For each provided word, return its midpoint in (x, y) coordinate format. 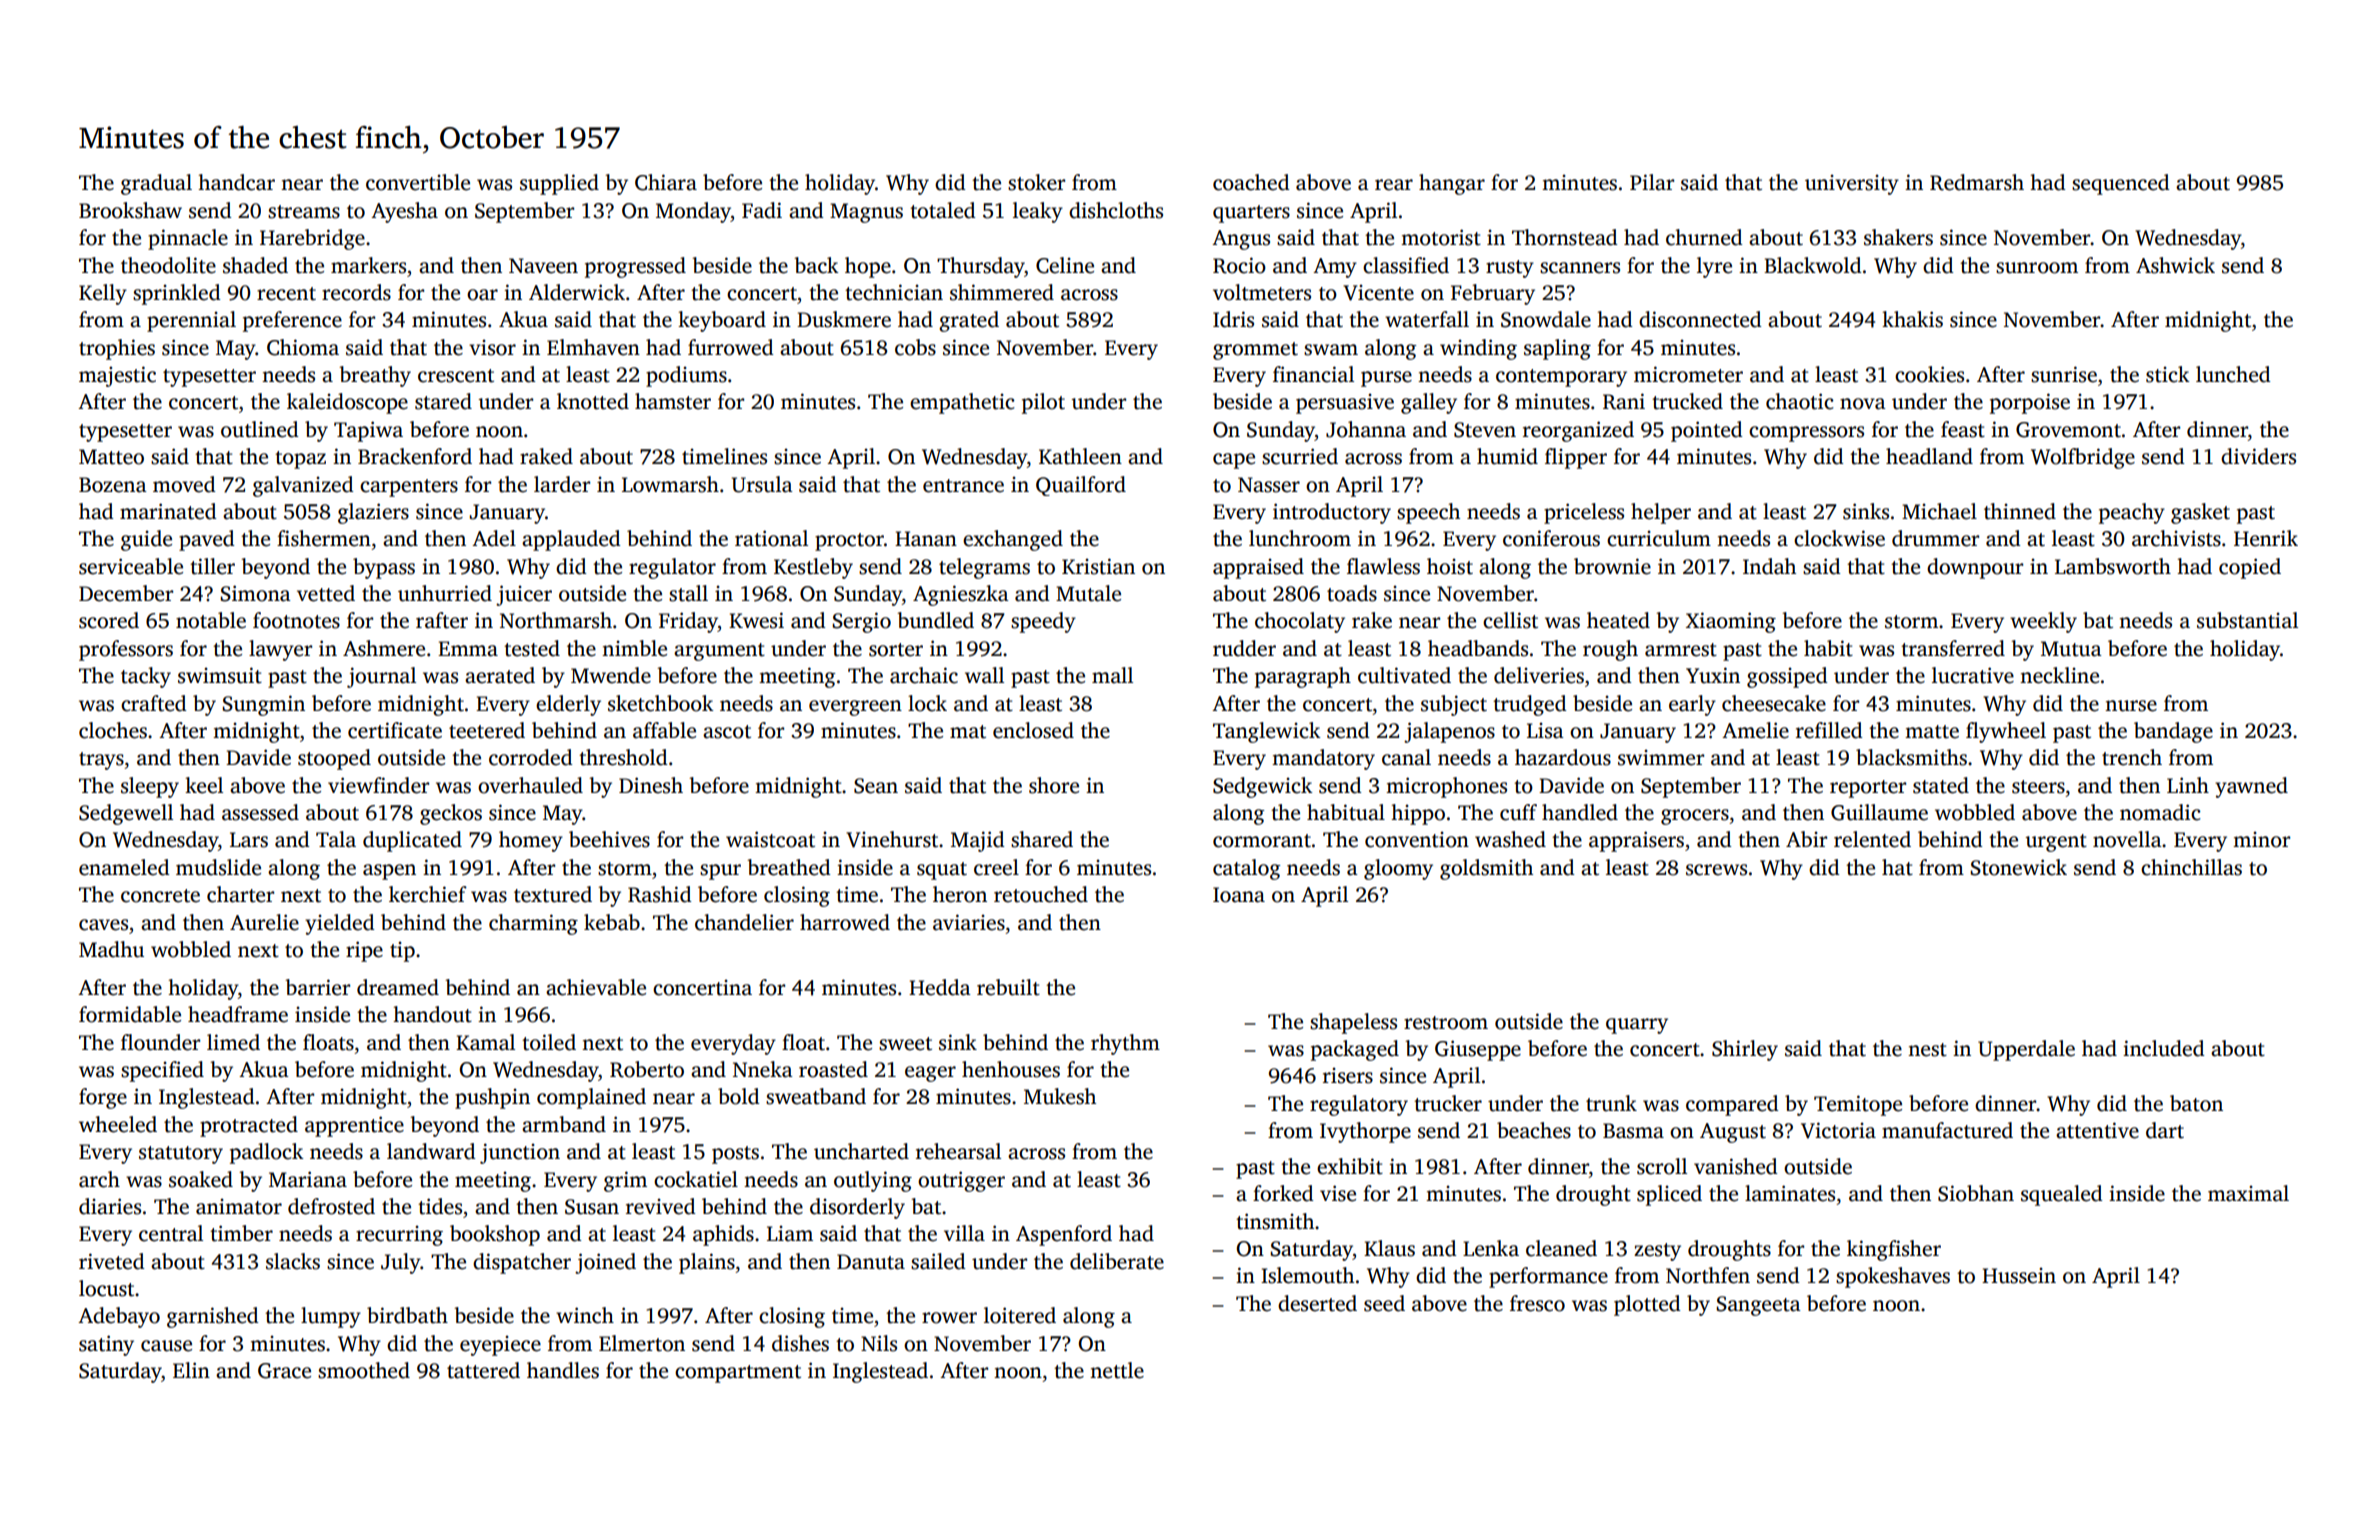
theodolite (168, 265)
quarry (1637, 1026)
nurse (2131, 706)
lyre (1714, 267)
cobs (915, 347)
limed (233, 1042)
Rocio (1239, 265)
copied (2250, 568)
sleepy (150, 787)
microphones (1446, 787)
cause (166, 1346)
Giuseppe (1478, 1050)
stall (688, 593)
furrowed (731, 347)
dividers (2258, 456)
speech (1428, 513)
